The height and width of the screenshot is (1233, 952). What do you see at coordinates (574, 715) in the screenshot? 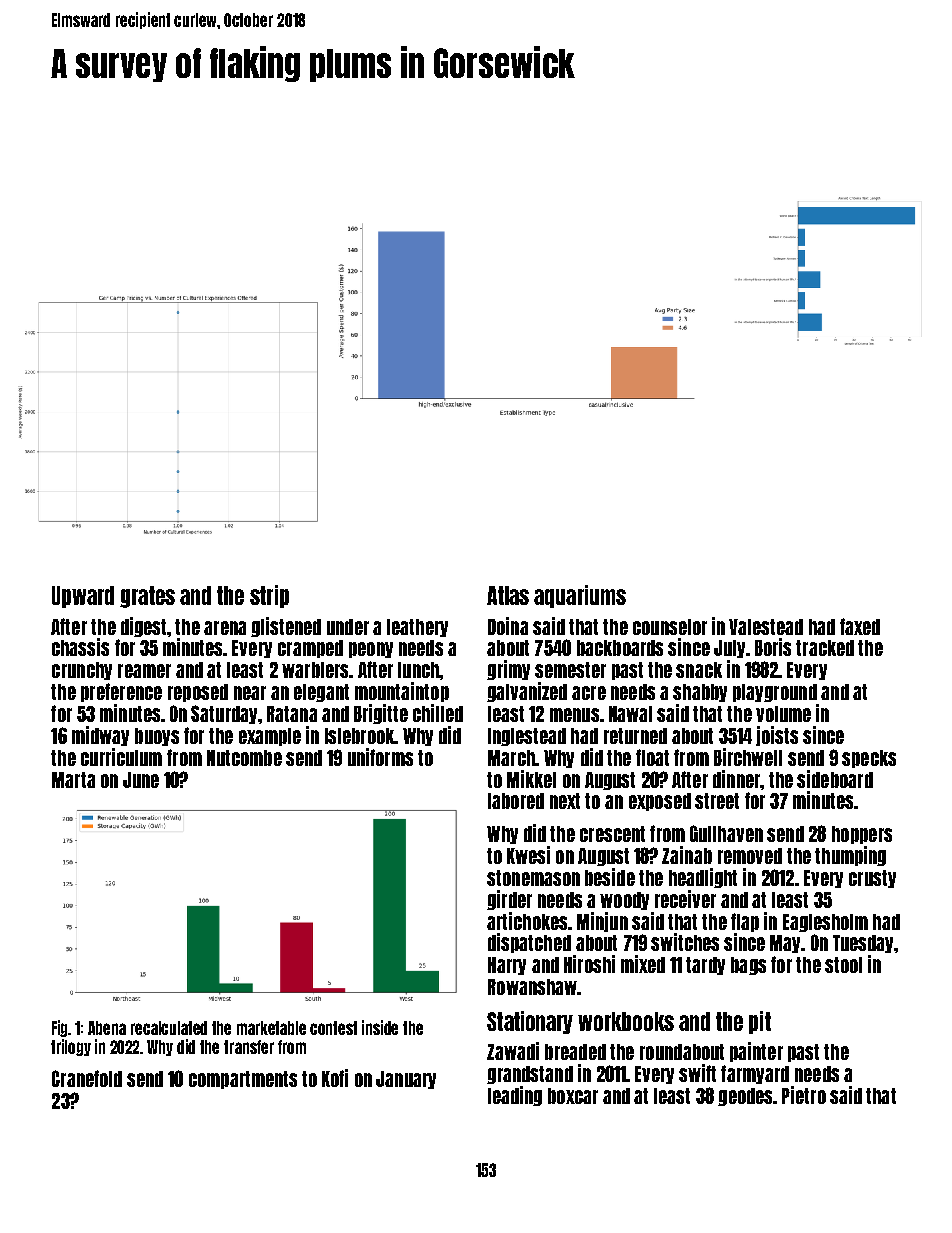
I see `menus` at bounding box center [574, 715].
